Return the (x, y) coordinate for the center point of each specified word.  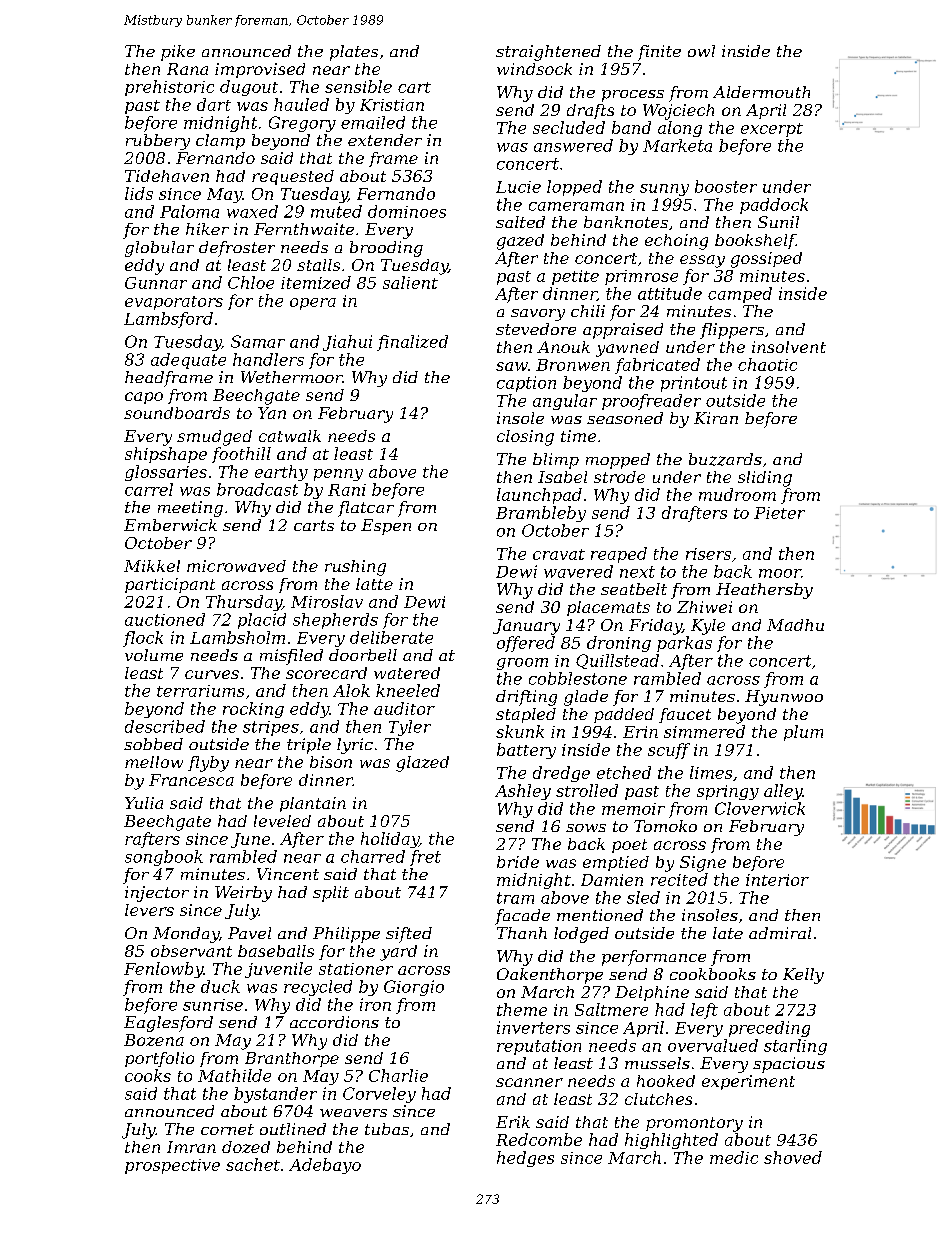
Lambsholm (237, 637)
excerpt (772, 130)
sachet (253, 1164)
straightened (548, 53)
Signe (703, 864)
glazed (422, 764)
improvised (260, 70)
